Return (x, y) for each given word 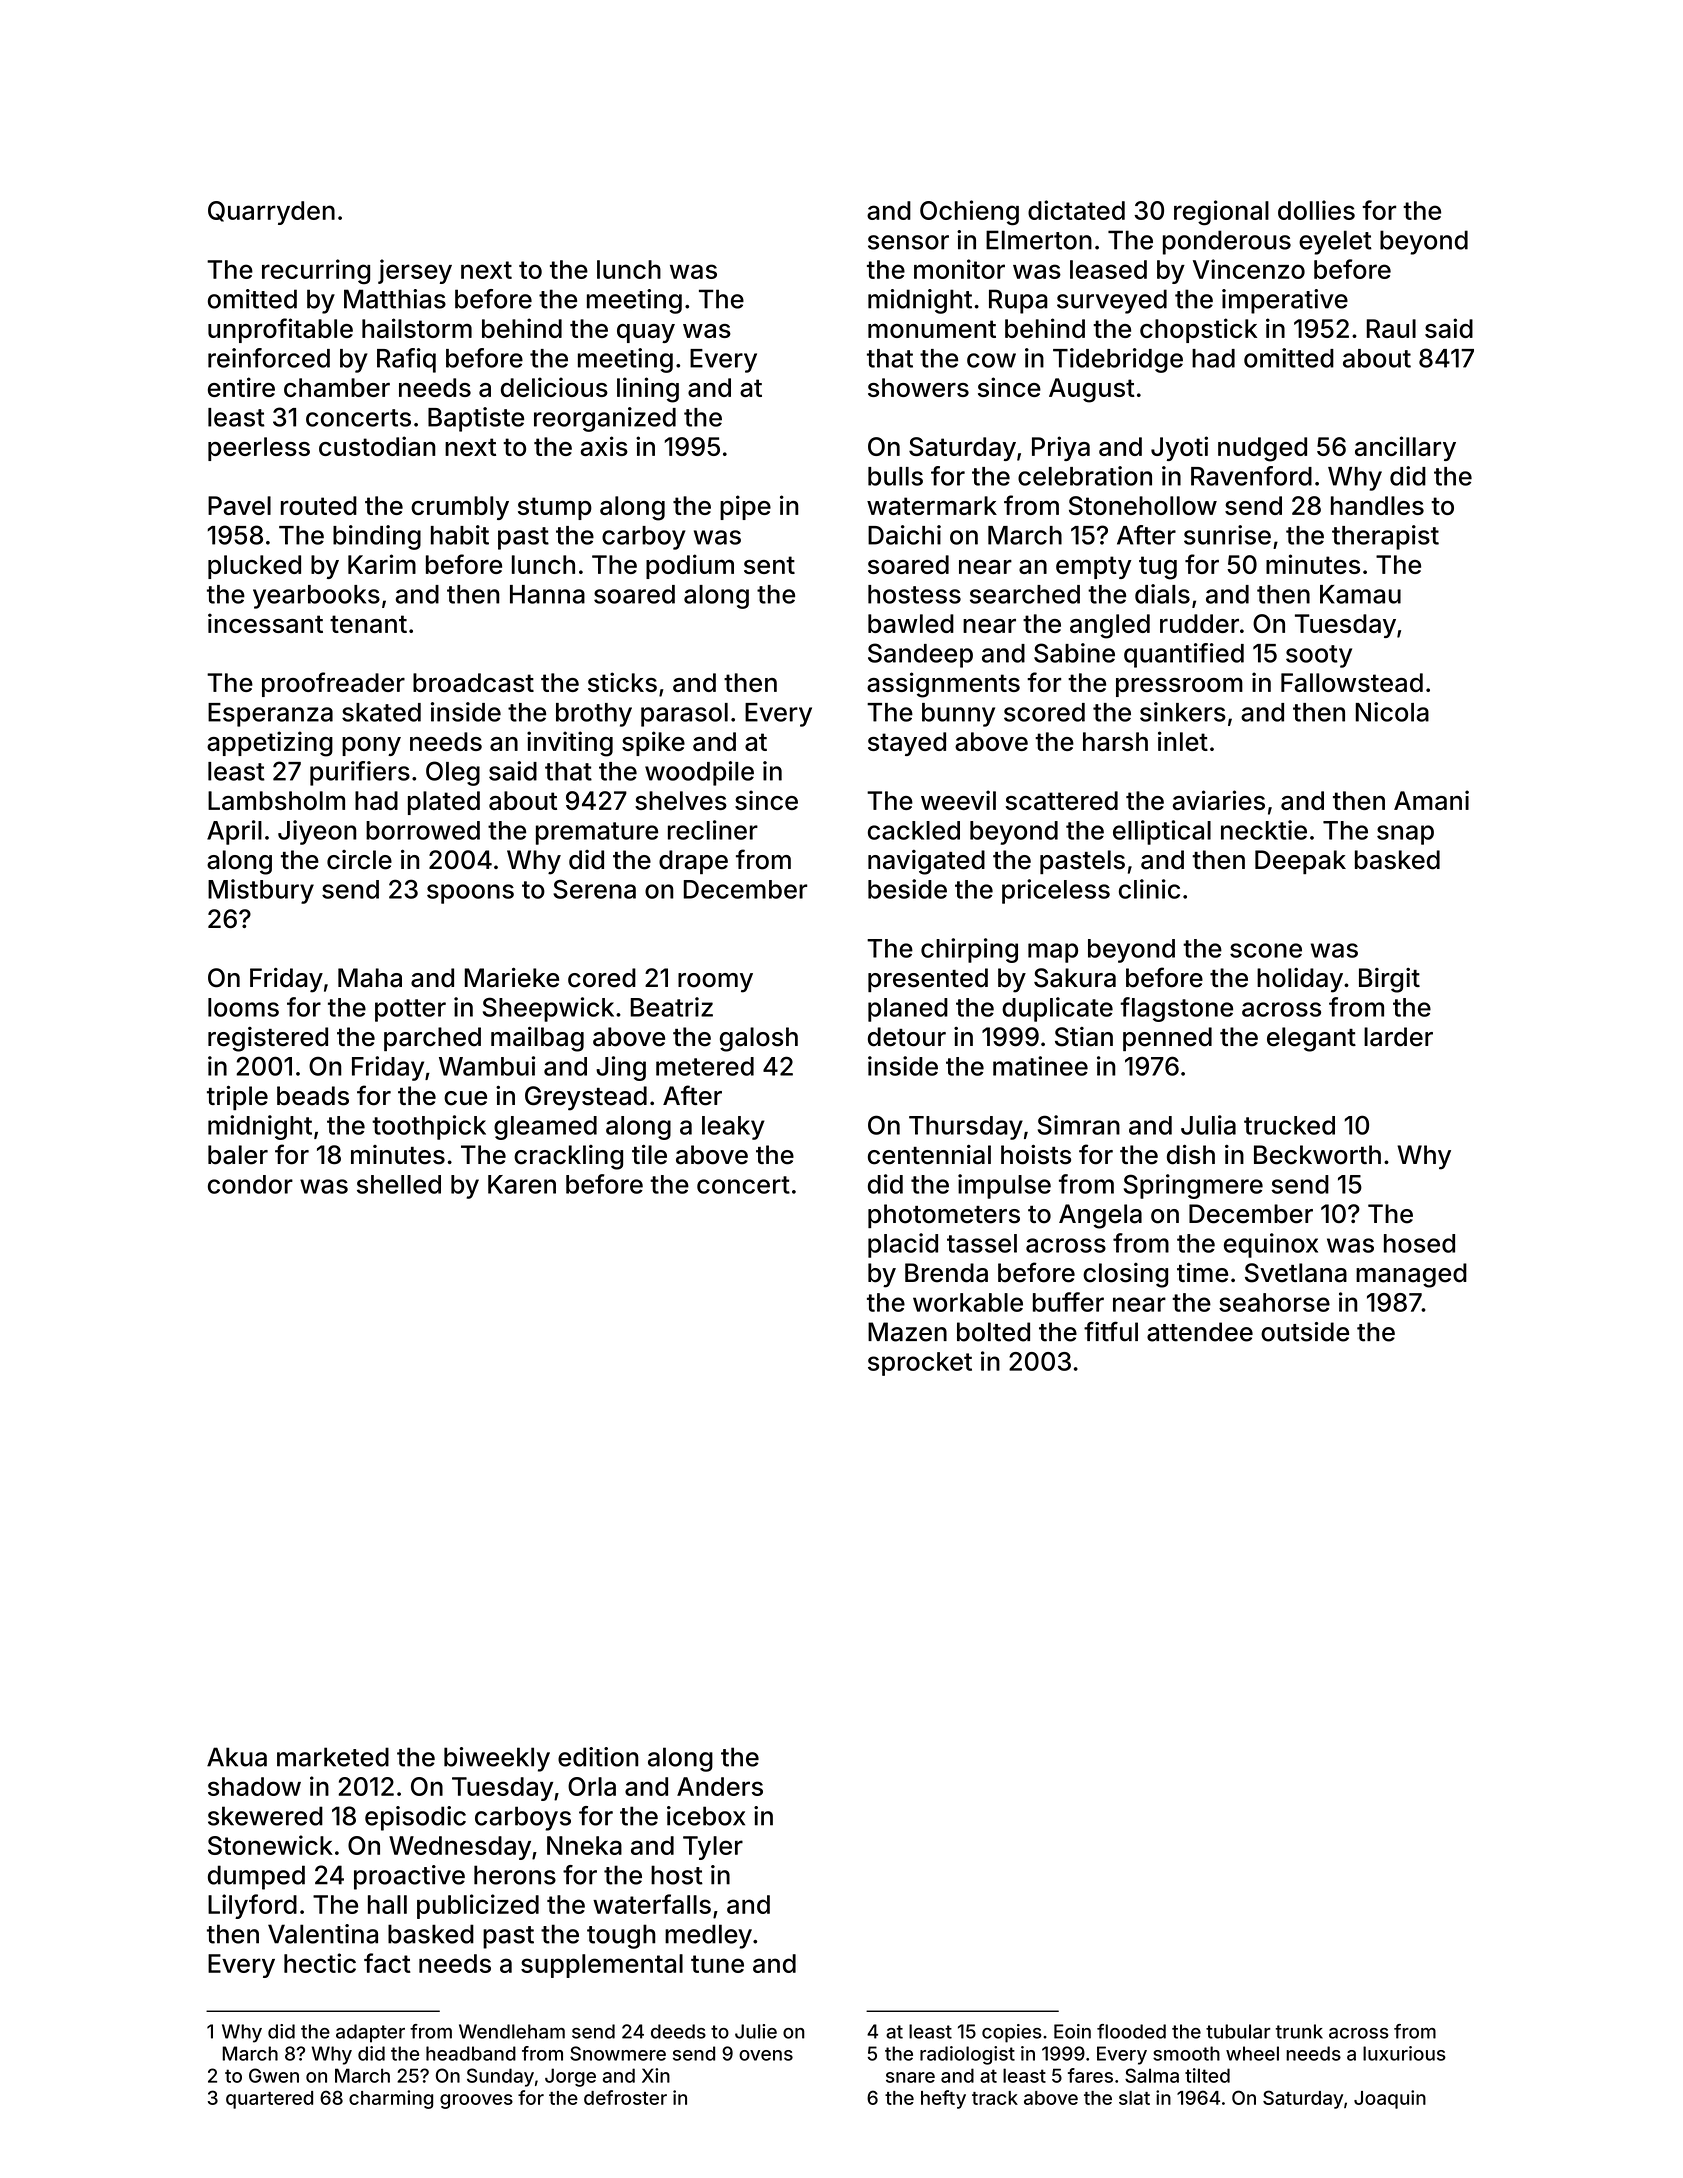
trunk (1299, 2031)
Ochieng (969, 213)
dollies (1316, 210)
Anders (720, 1786)
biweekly (497, 1759)
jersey (415, 271)
